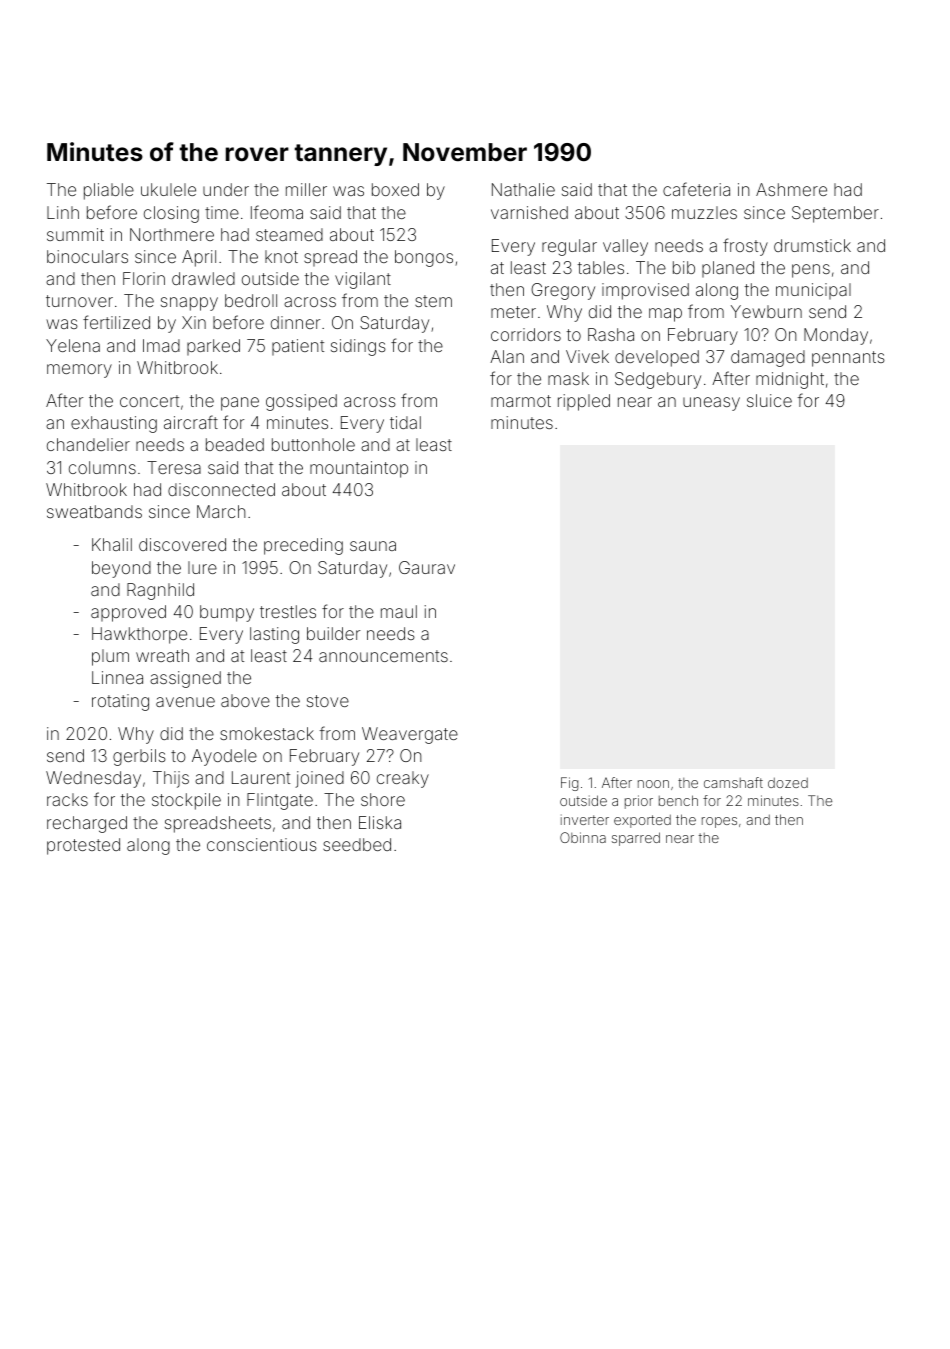  What do you see at coordinates (788, 783) in the document?
I see `dozed` at bounding box center [788, 783].
